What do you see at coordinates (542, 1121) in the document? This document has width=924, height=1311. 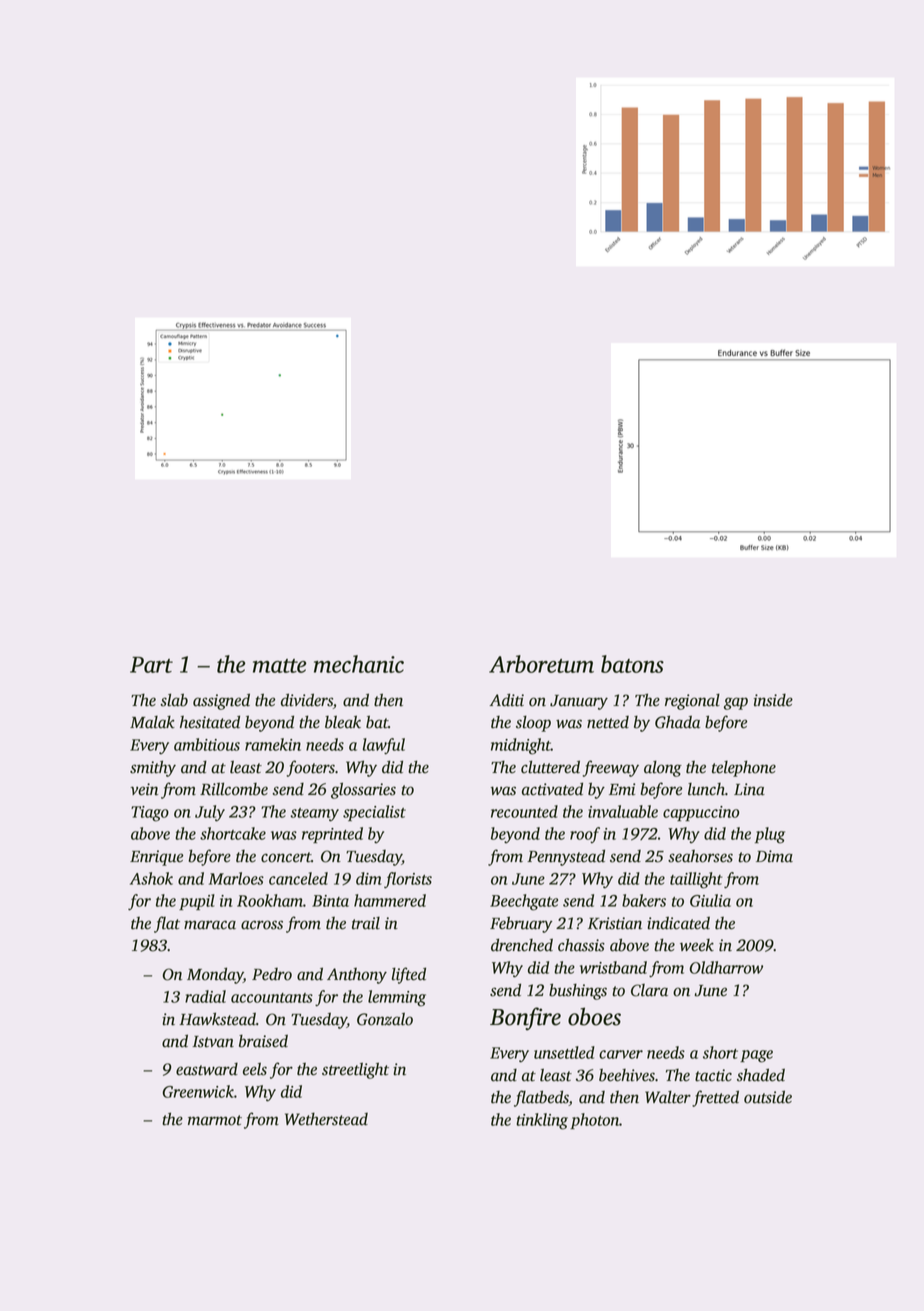 I see `tinkling` at bounding box center [542, 1121].
